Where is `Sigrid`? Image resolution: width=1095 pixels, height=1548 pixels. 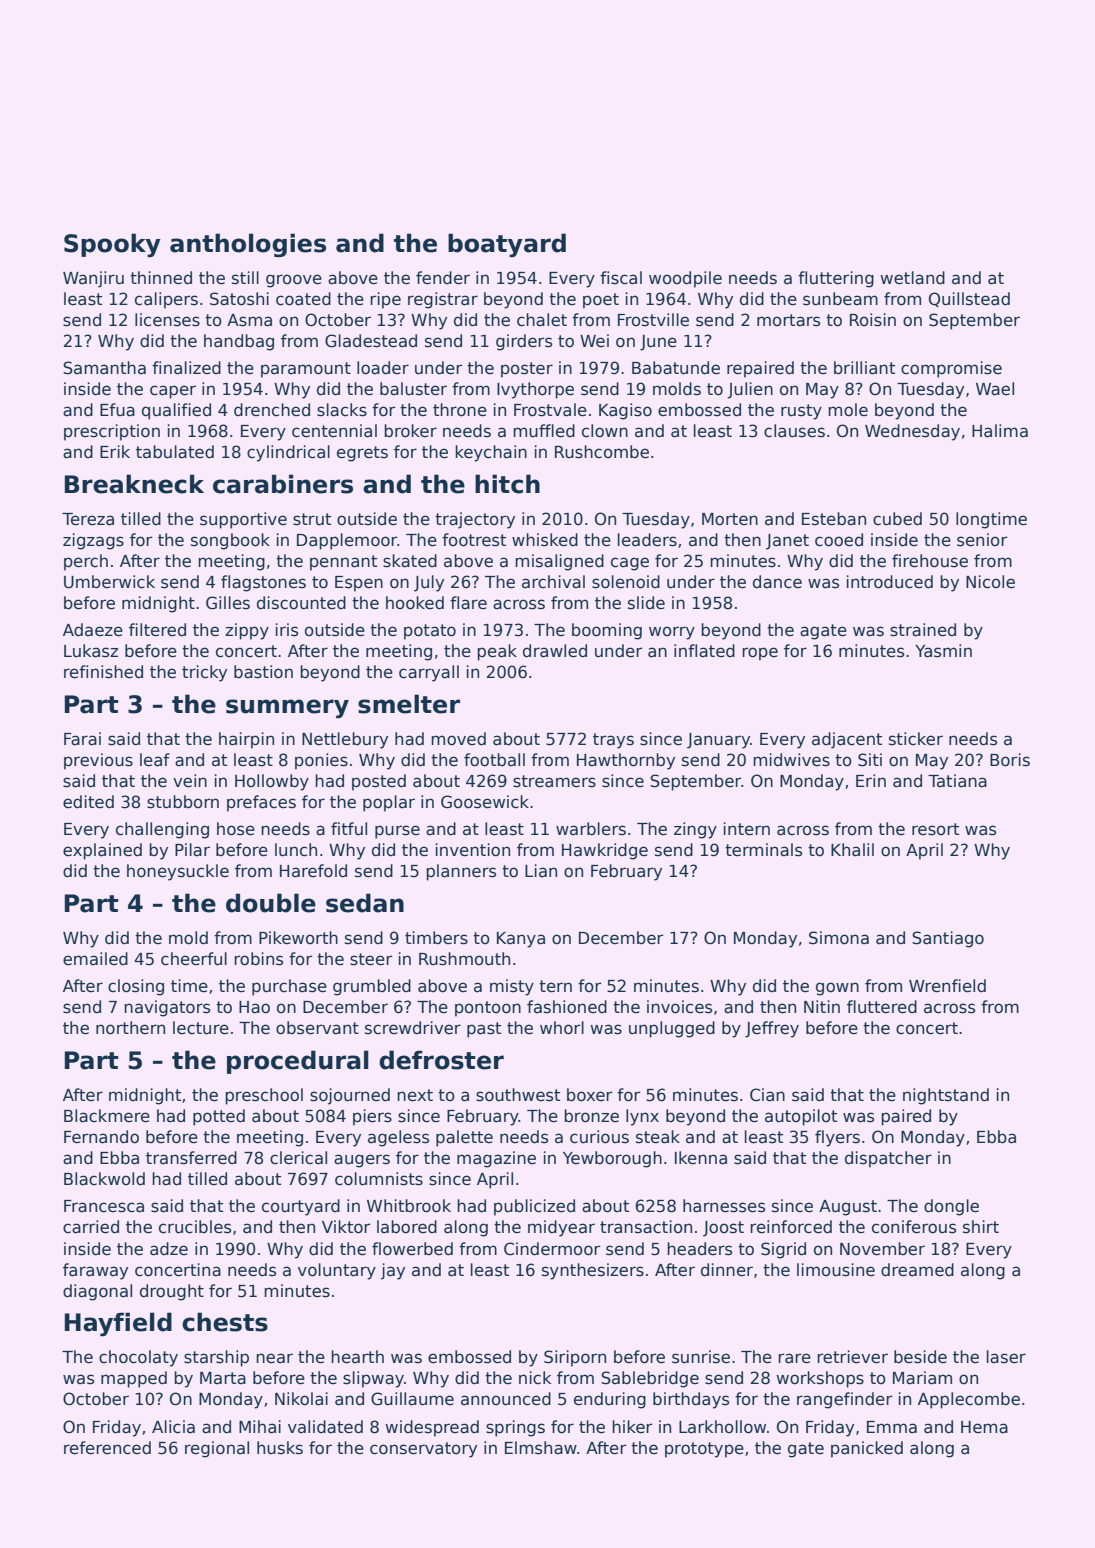
Sigrid is located at coordinates (783, 1250).
